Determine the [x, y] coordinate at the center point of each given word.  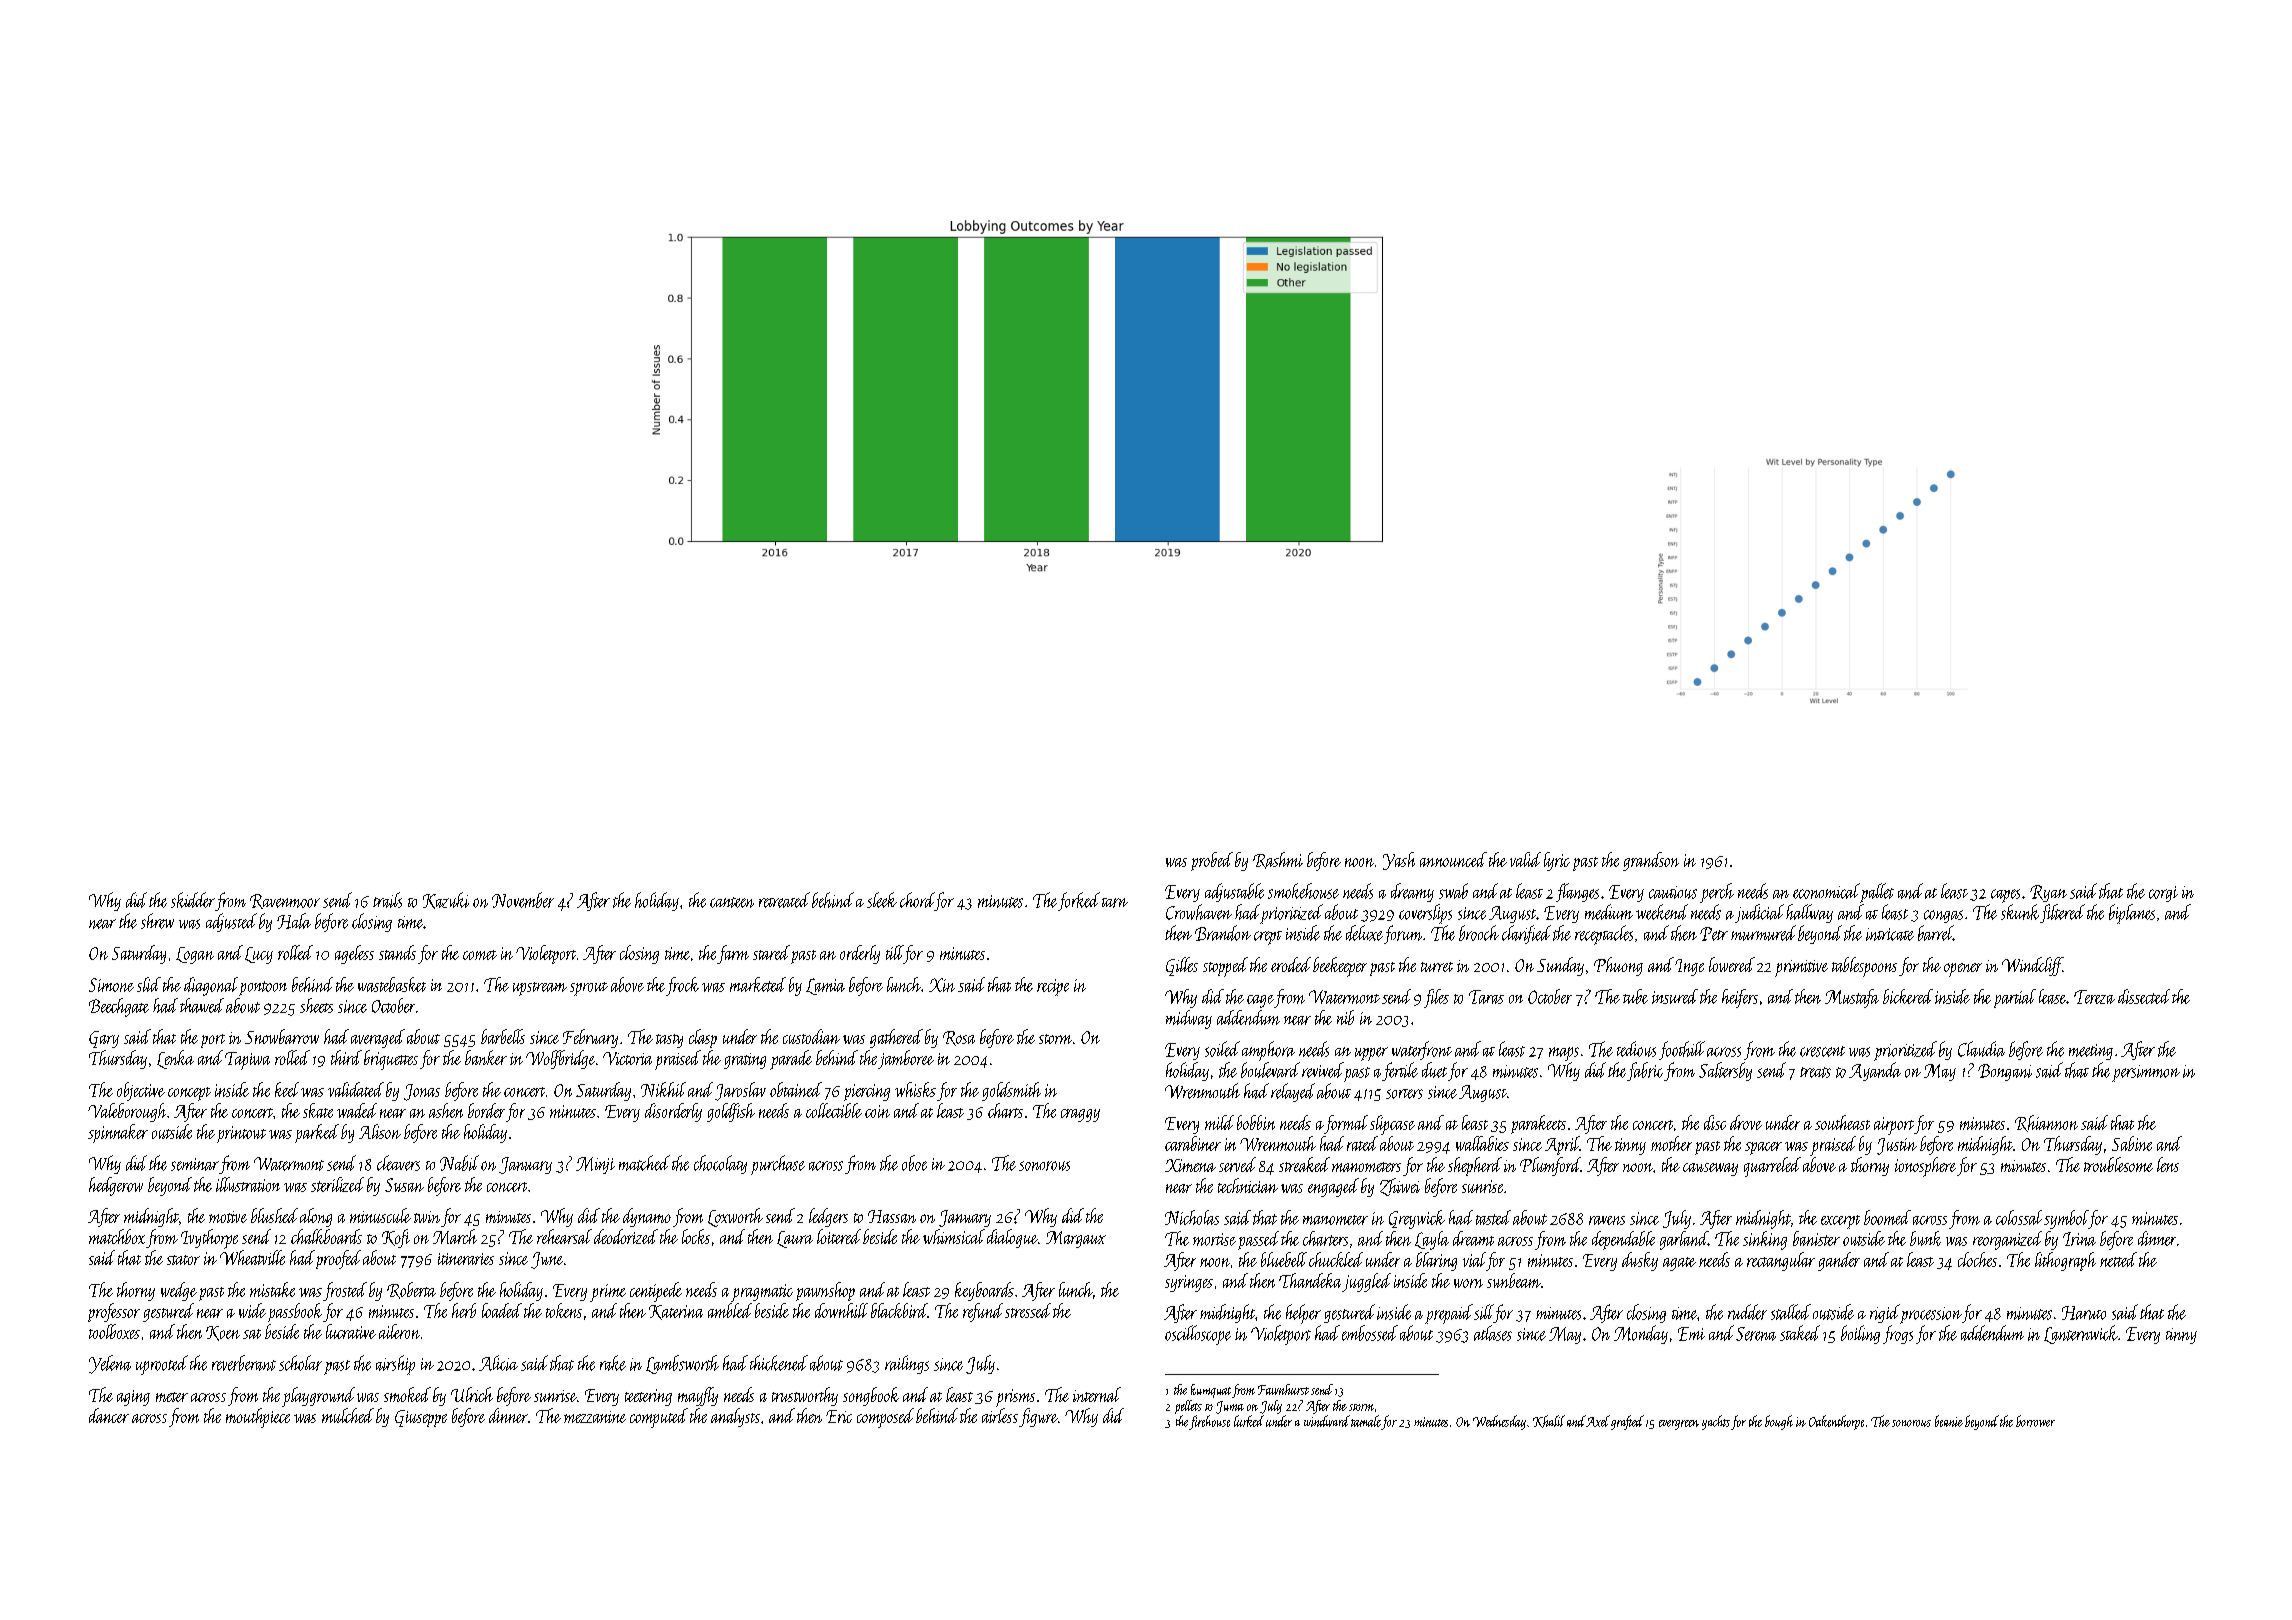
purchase [778, 1165]
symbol [2066, 1219]
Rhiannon [2046, 1123]
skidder [193, 900]
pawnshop [825, 1291]
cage [1260, 1001]
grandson [1651, 861]
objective [141, 1091]
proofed [338, 1259]
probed [1212, 861]
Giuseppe [421, 1418]
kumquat [1211, 1391]
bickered [1908, 996]
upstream [540, 989]
